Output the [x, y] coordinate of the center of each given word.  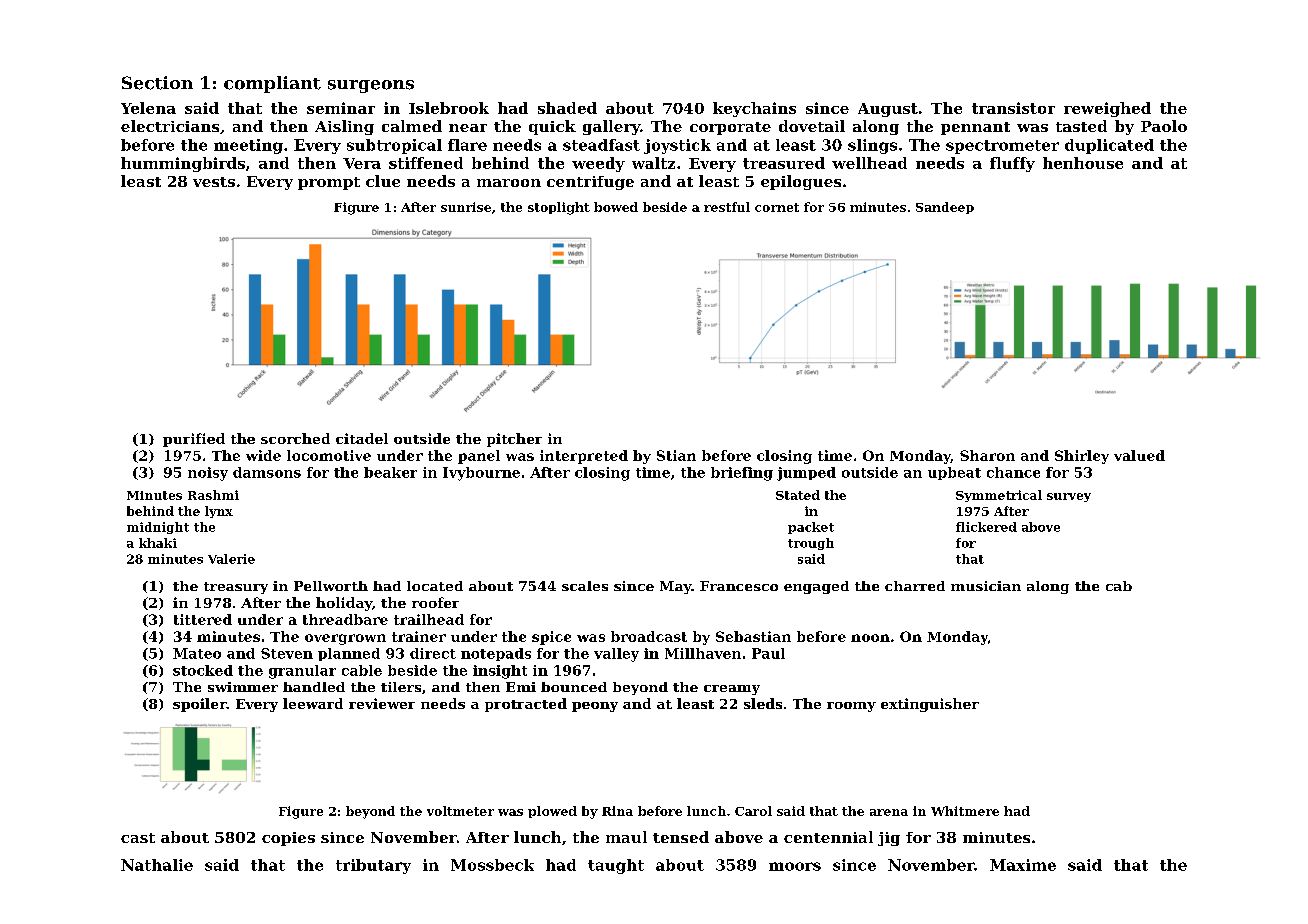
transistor [1013, 108]
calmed [412, 126]
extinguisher [930, 705]
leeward [313, 703]
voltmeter [460, 811]
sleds [763, 703]
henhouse [1083, 163]
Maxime [1023, 865]
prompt [329, 183]
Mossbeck [492, 865]
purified [194, 440]
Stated [798, 495]
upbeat [954, 473]
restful [727, 207]
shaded [567, 108]
